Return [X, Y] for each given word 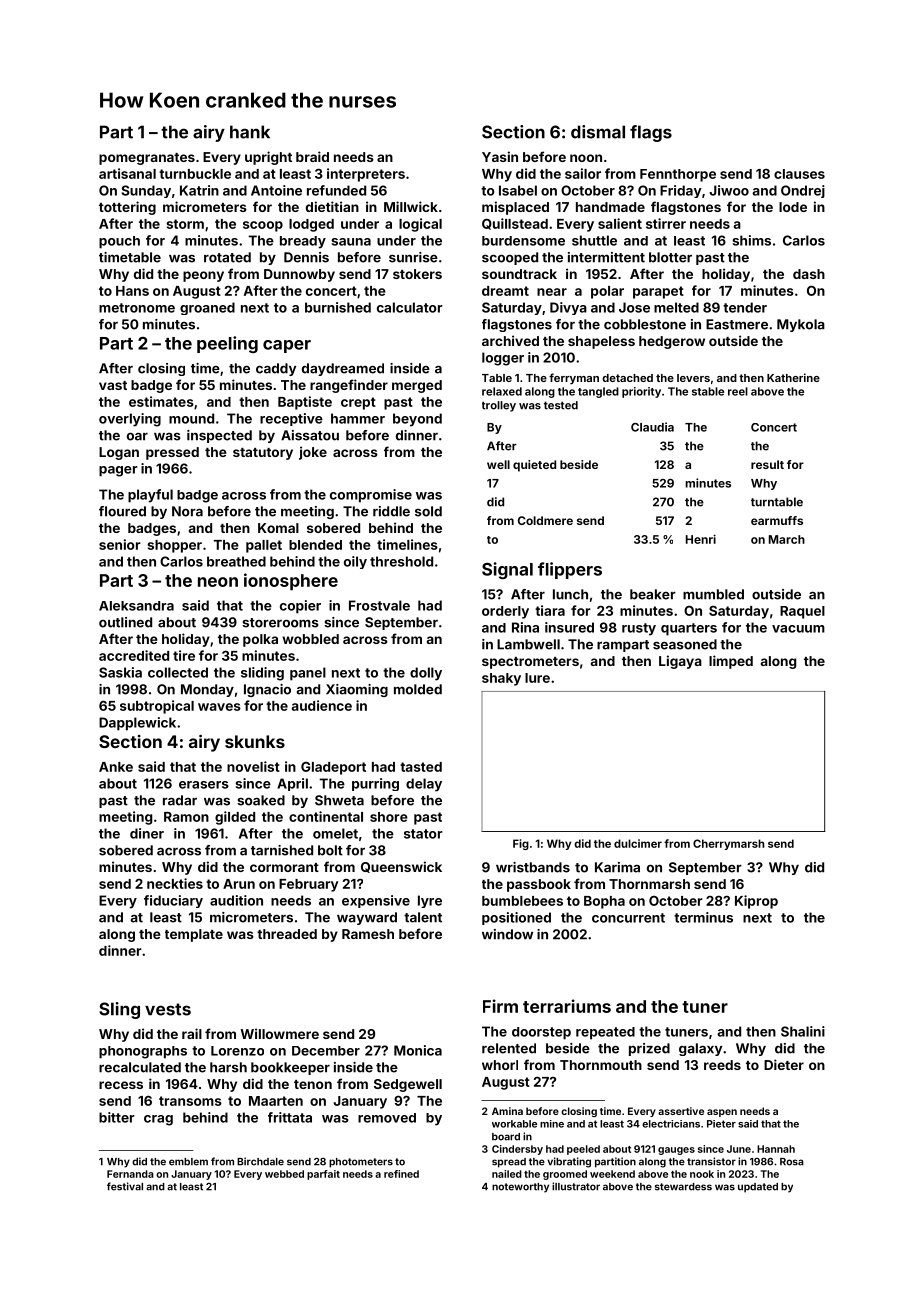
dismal [598, 132]
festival [125, 1186]
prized [649, 1049]
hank [250, 132]
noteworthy [520, 1188]
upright [268, 158]
